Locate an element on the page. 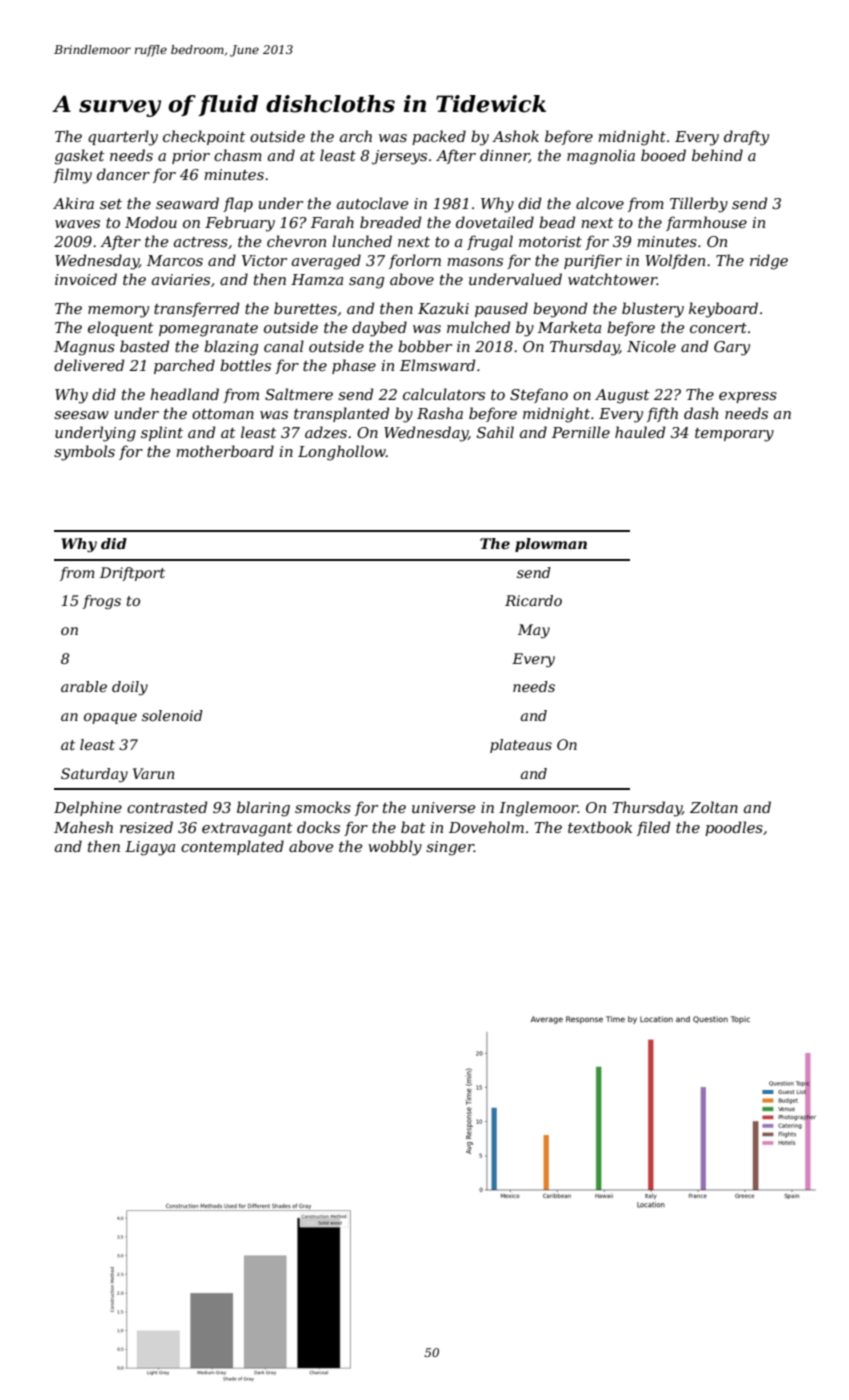  plowman is located at coordinates (551, 545).
